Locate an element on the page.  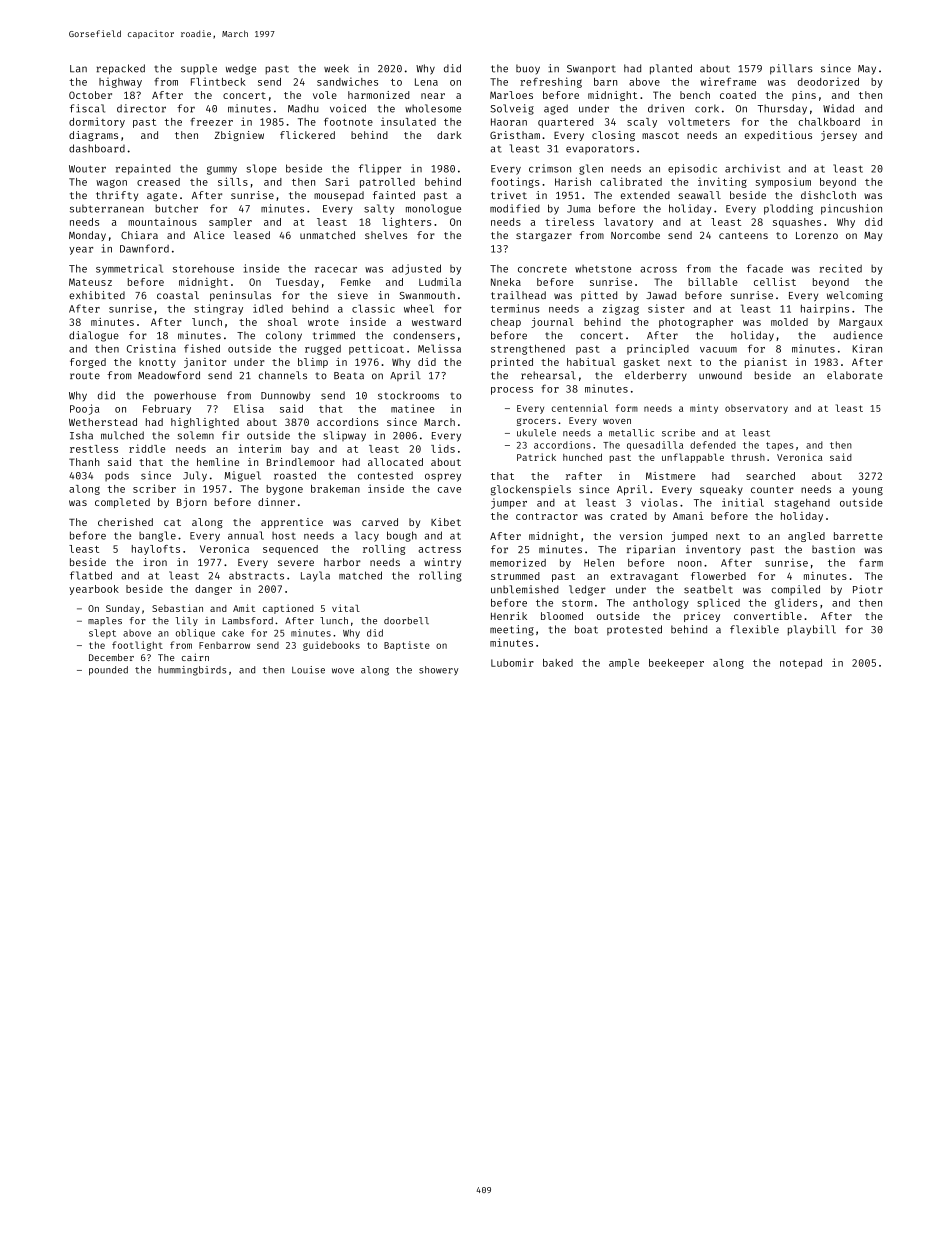
coastal is located at coordinates (178, 295).
